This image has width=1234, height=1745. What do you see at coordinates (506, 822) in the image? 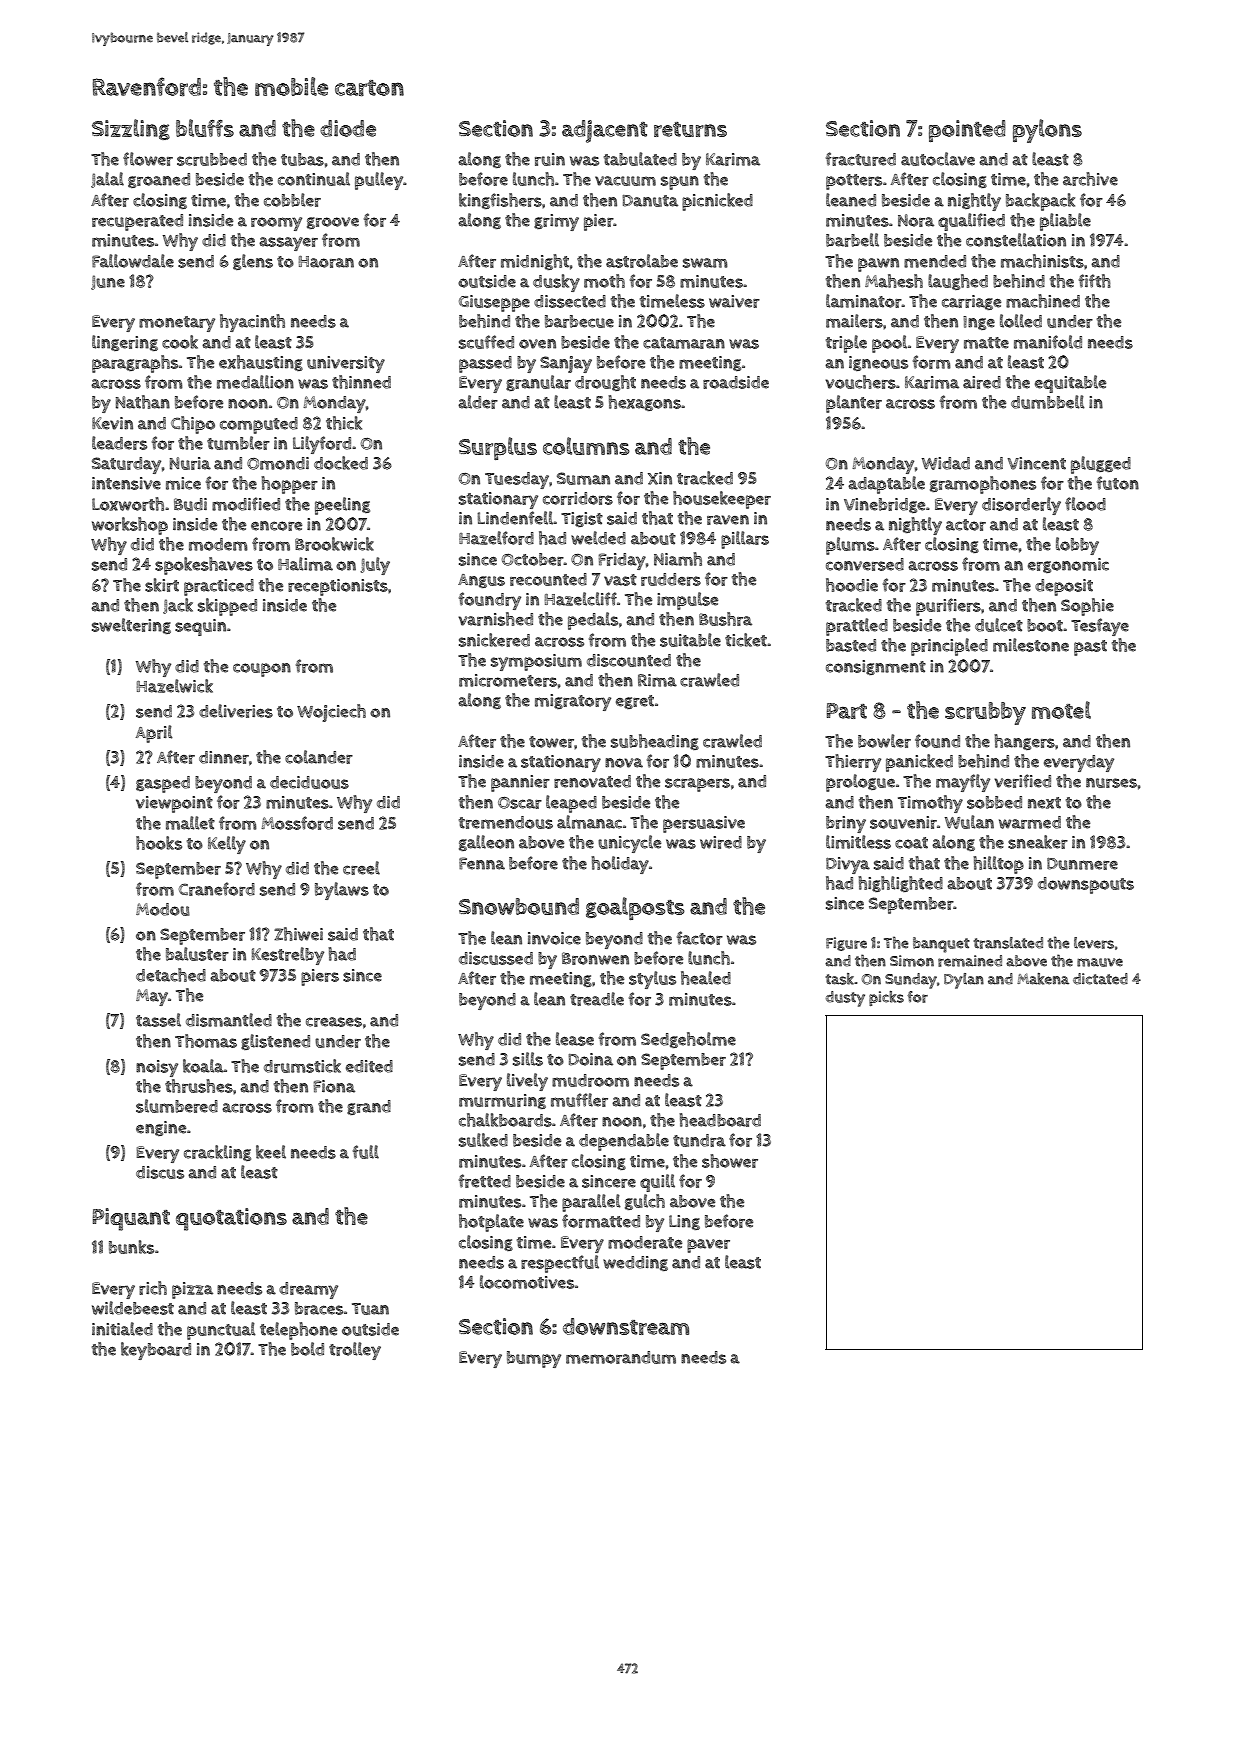
I see `tremendous` at bounding box center [506, 822].
